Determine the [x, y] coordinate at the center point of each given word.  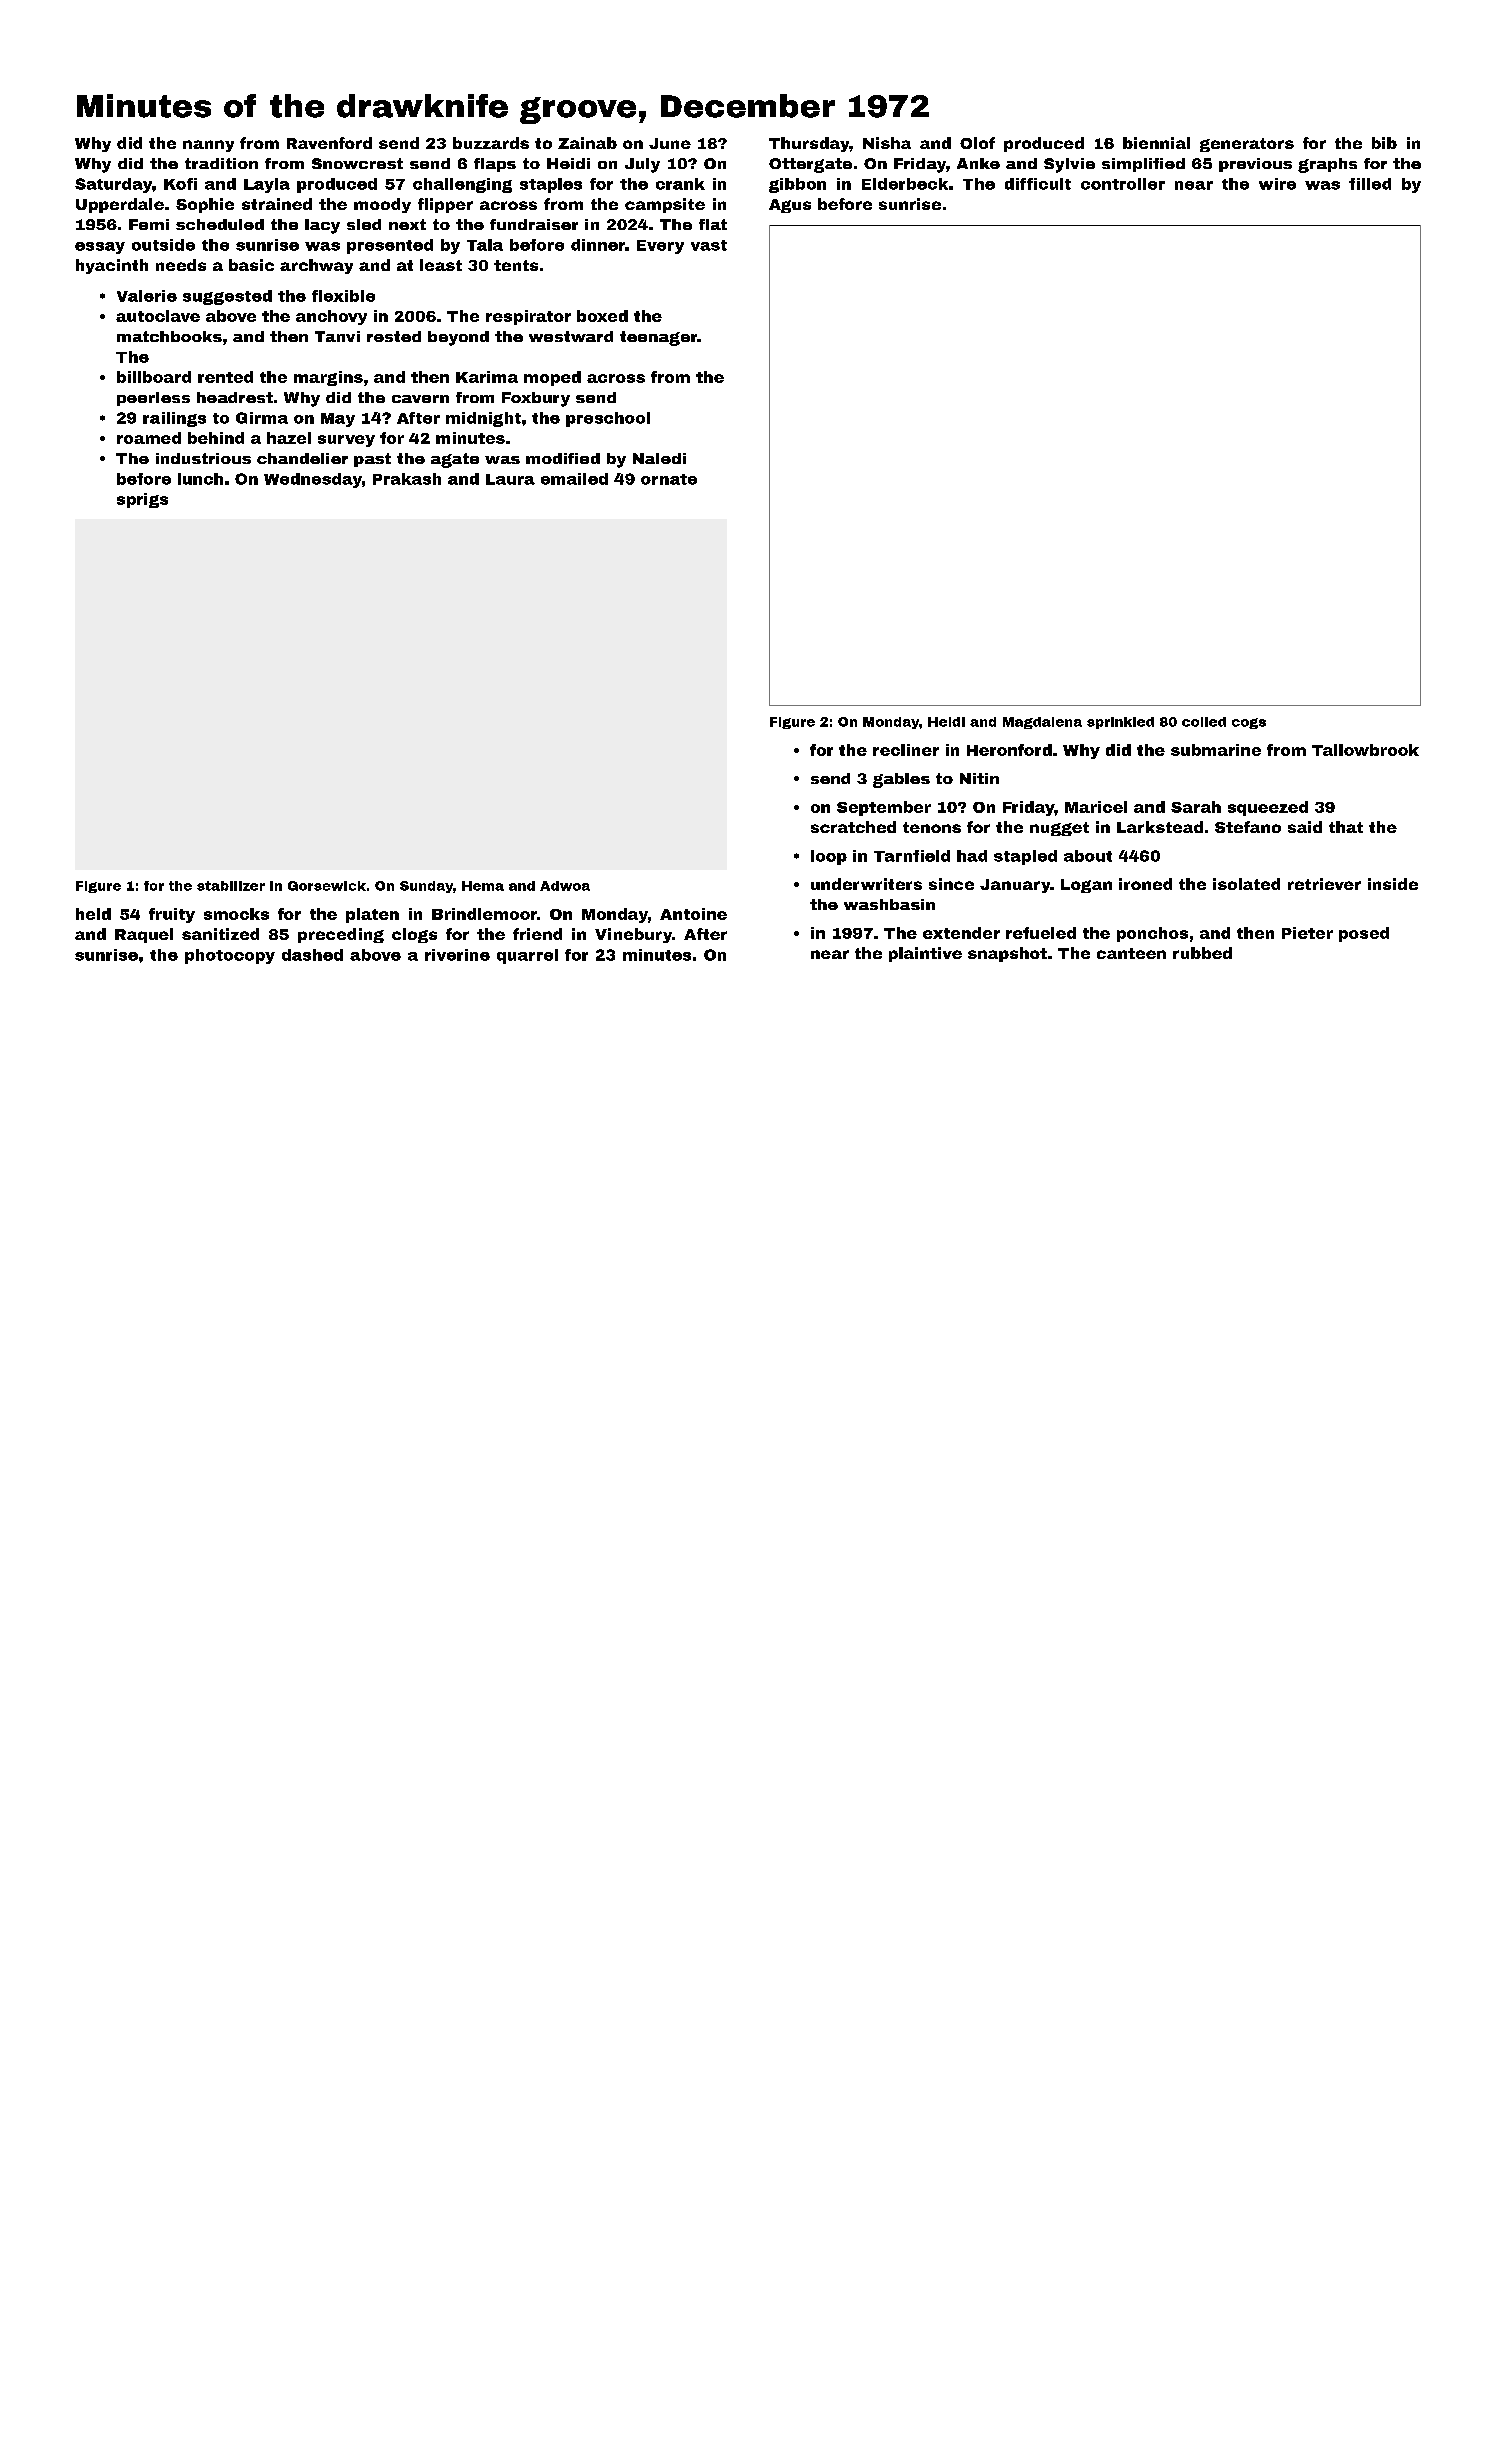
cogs [1249, 723]
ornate [669, 479]
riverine [457, 955]
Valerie [147, 296]
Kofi [180, 184]
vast [709, 245]
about [1088, 856]
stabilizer [231, 886]
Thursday [809, 144]
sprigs [142, 500]
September [884, 808]
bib [1384, 143]
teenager [658, 338]
